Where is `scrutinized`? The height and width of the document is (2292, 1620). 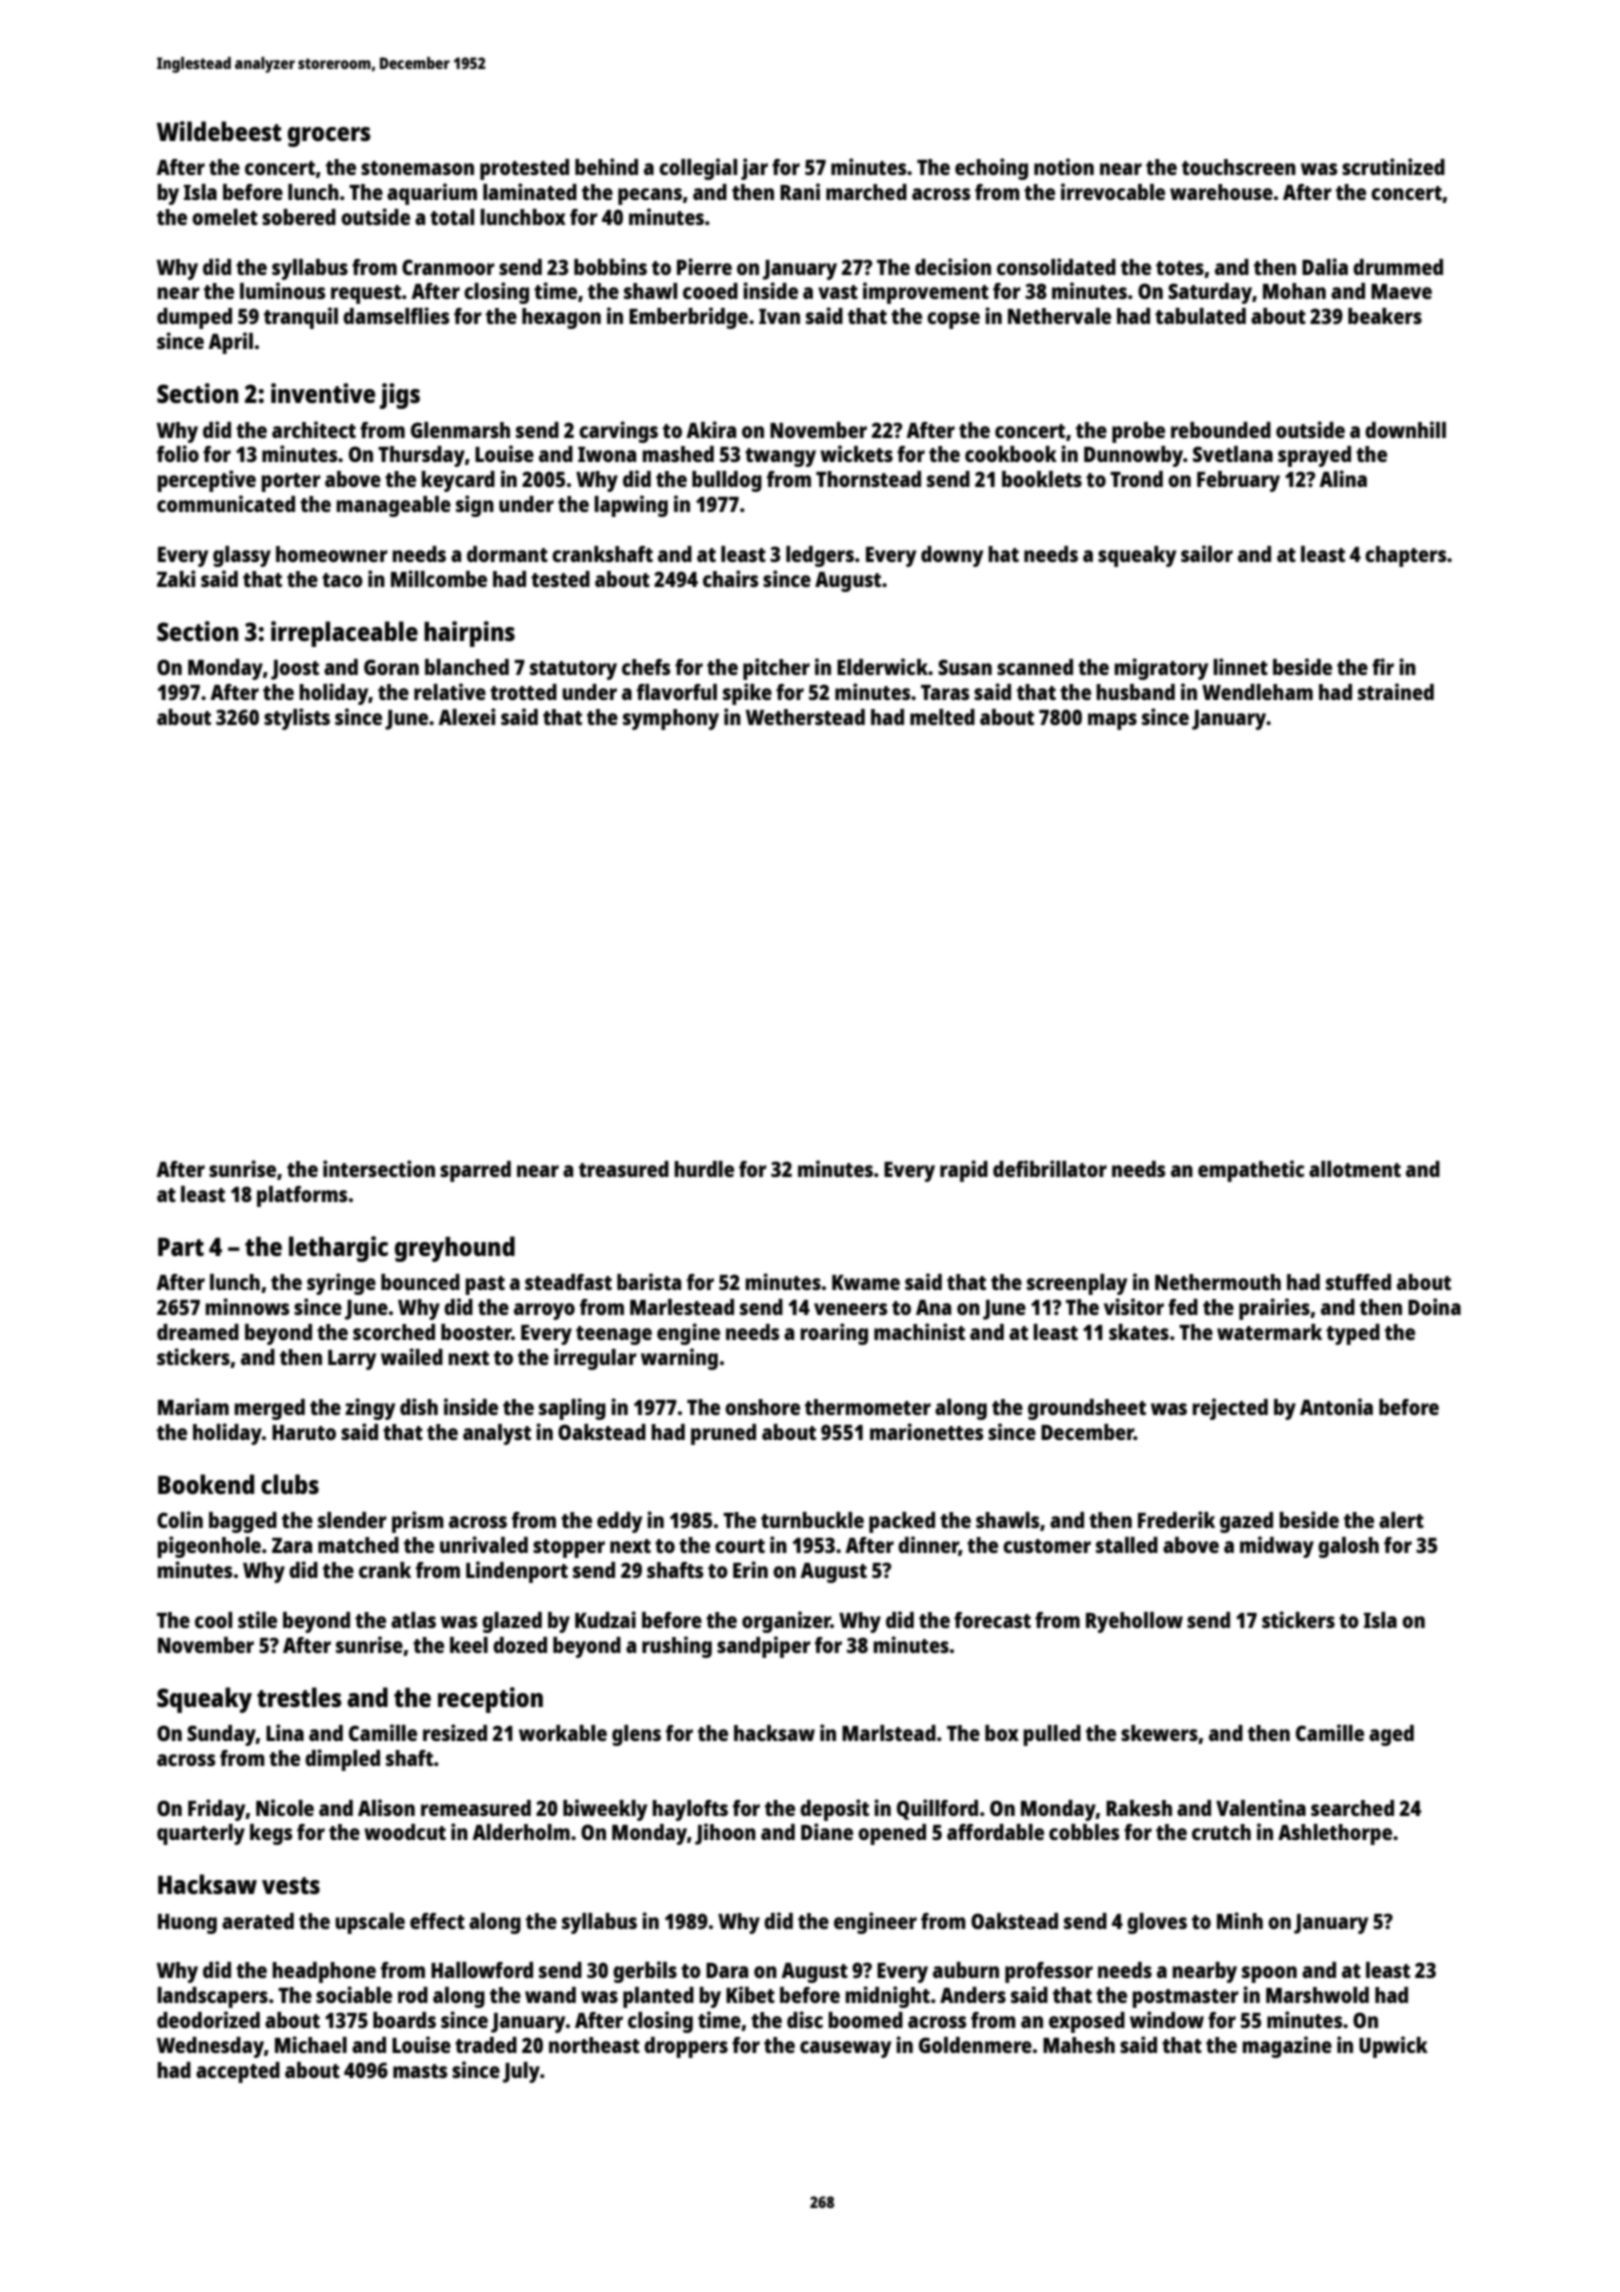 scrutinized is located at coordinates (1393, 166).
